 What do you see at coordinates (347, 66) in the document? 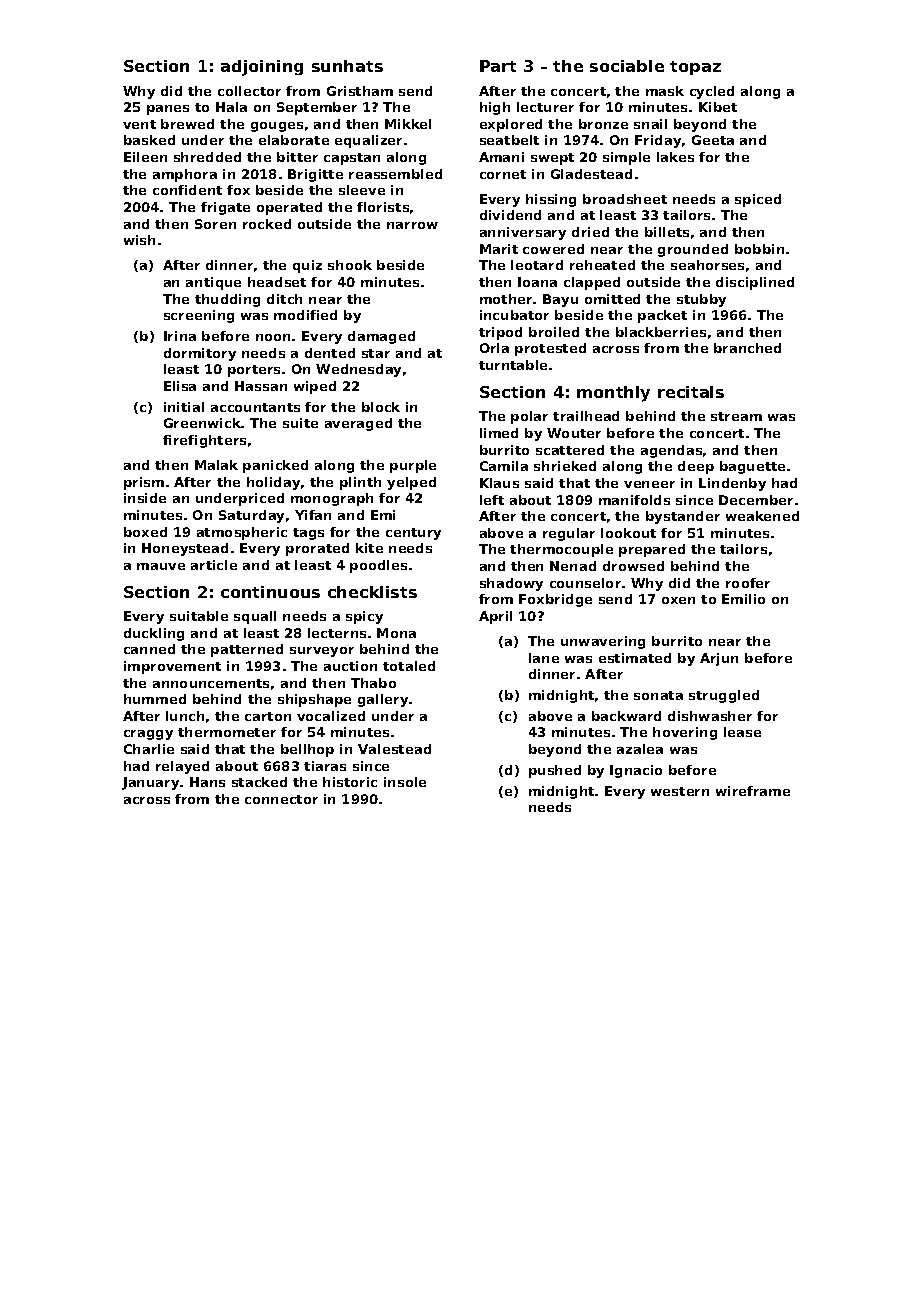
I see `sunhats` at bounding box center [347, 66].
